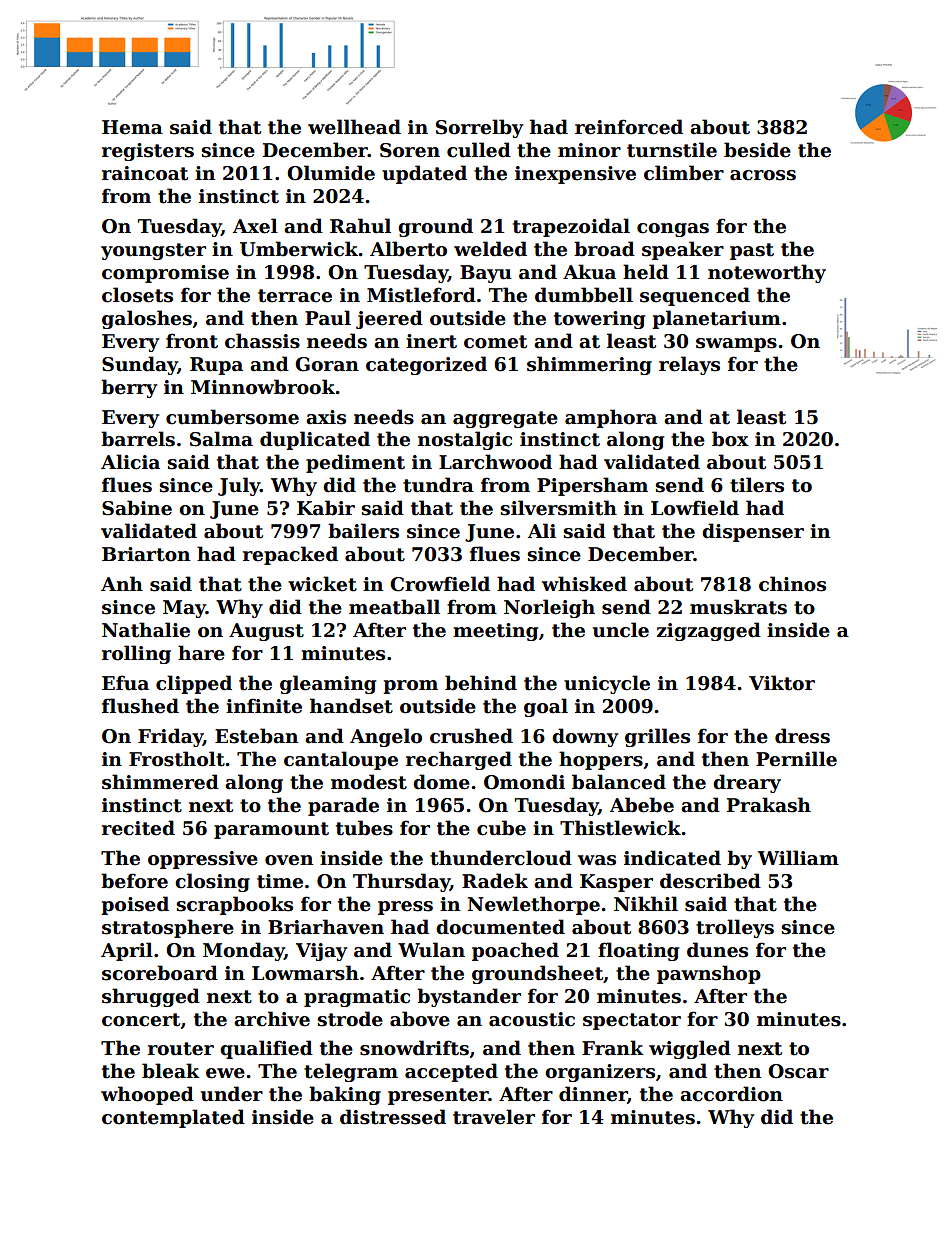  I want to click on jeered, so click(389, 319).
